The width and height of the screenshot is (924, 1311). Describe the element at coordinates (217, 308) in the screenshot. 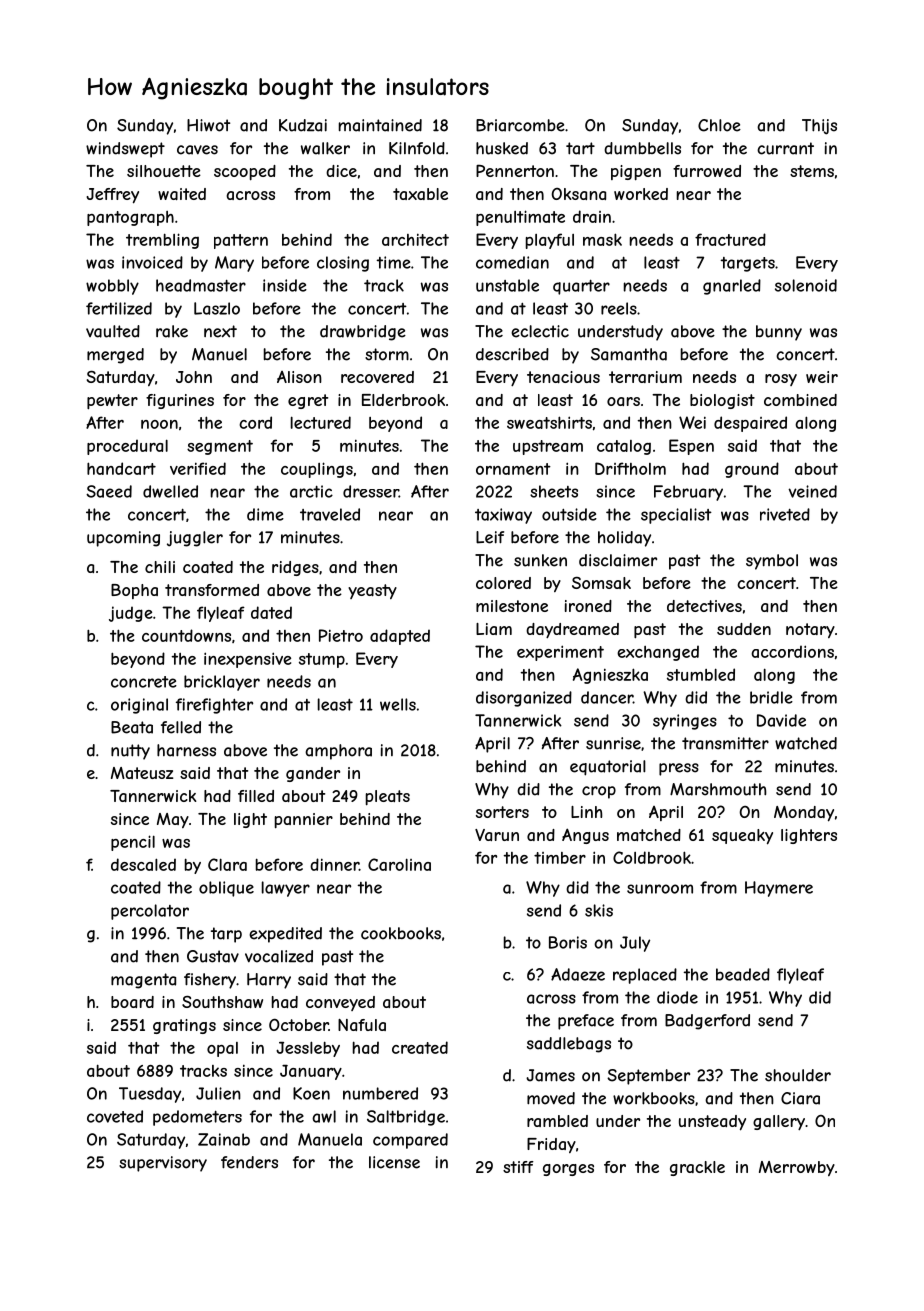

I see `Laszlo` at that location.
